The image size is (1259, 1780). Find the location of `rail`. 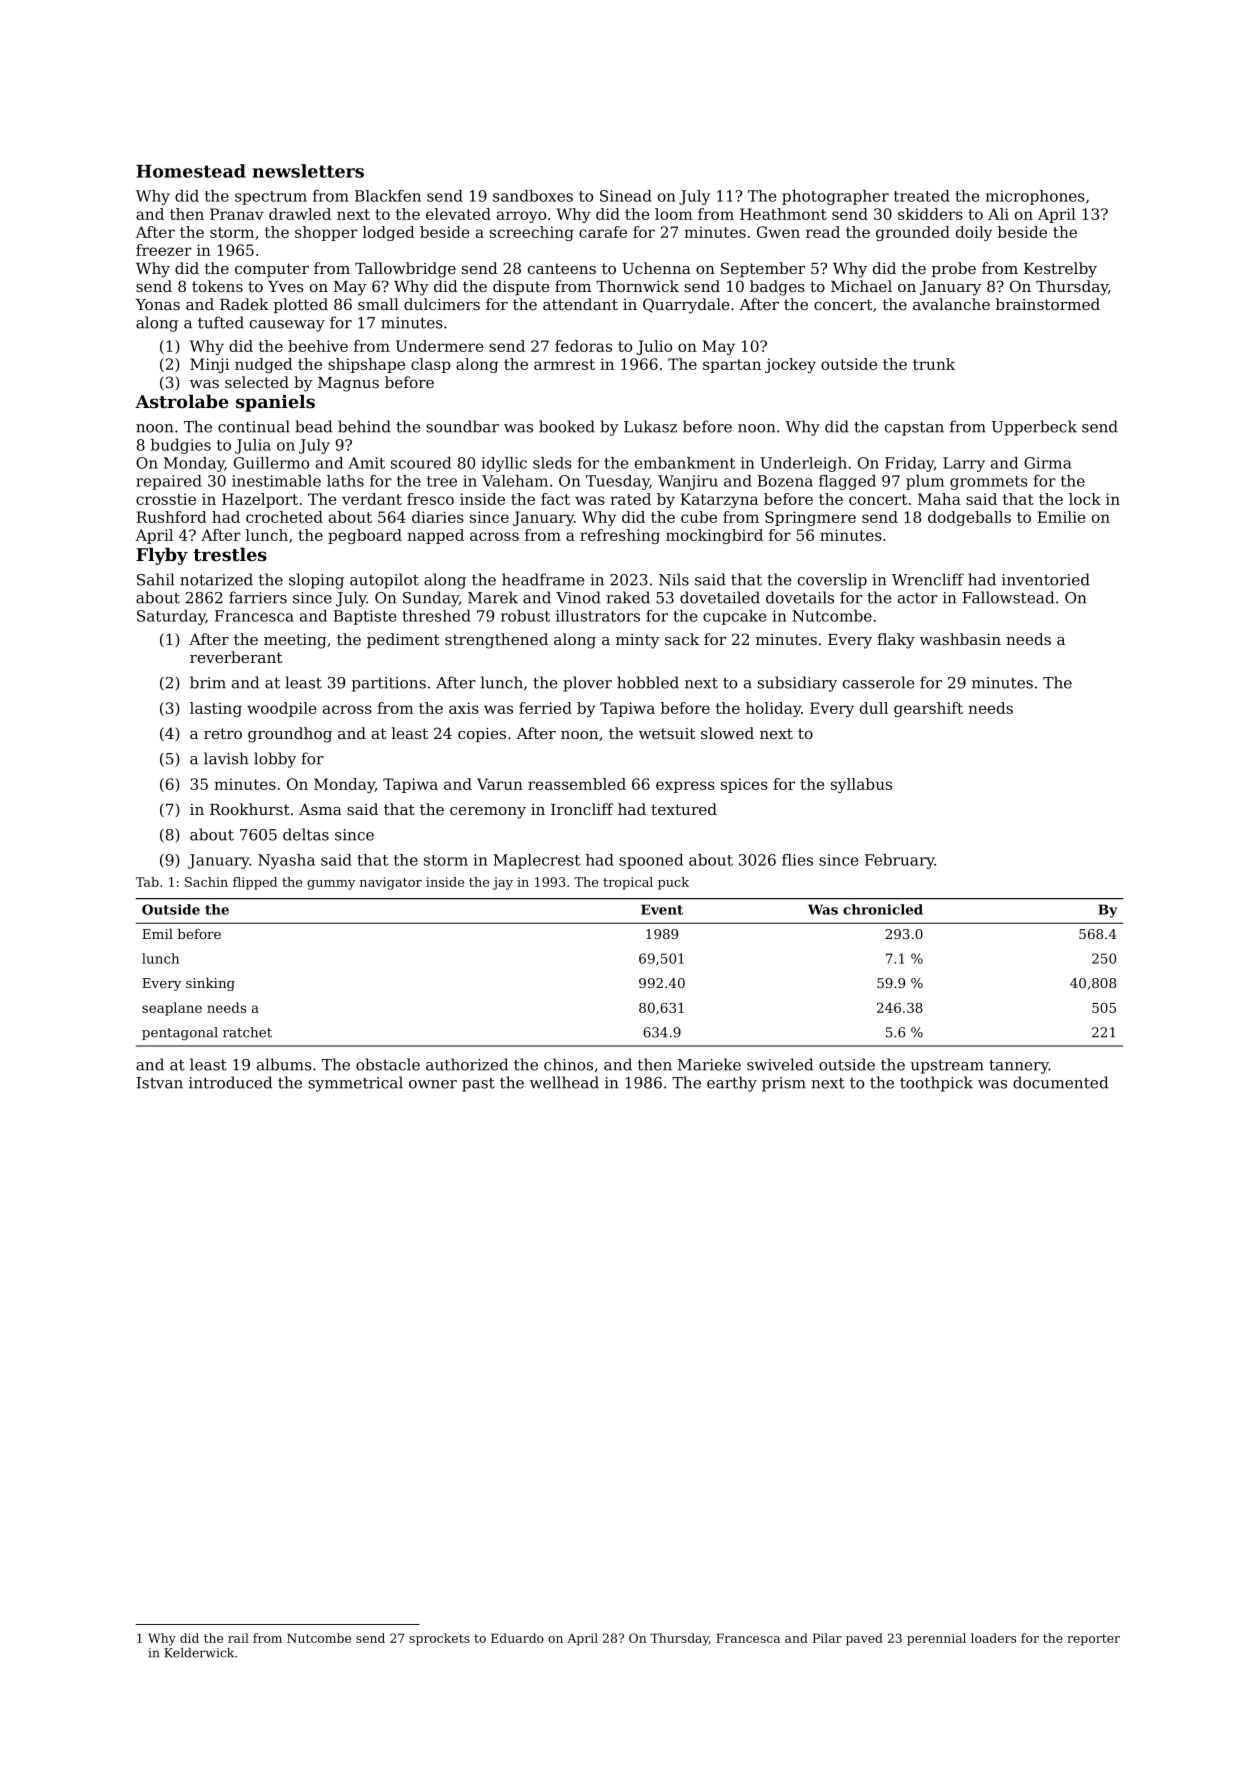

rail is located at coordinates (238, 1638).
